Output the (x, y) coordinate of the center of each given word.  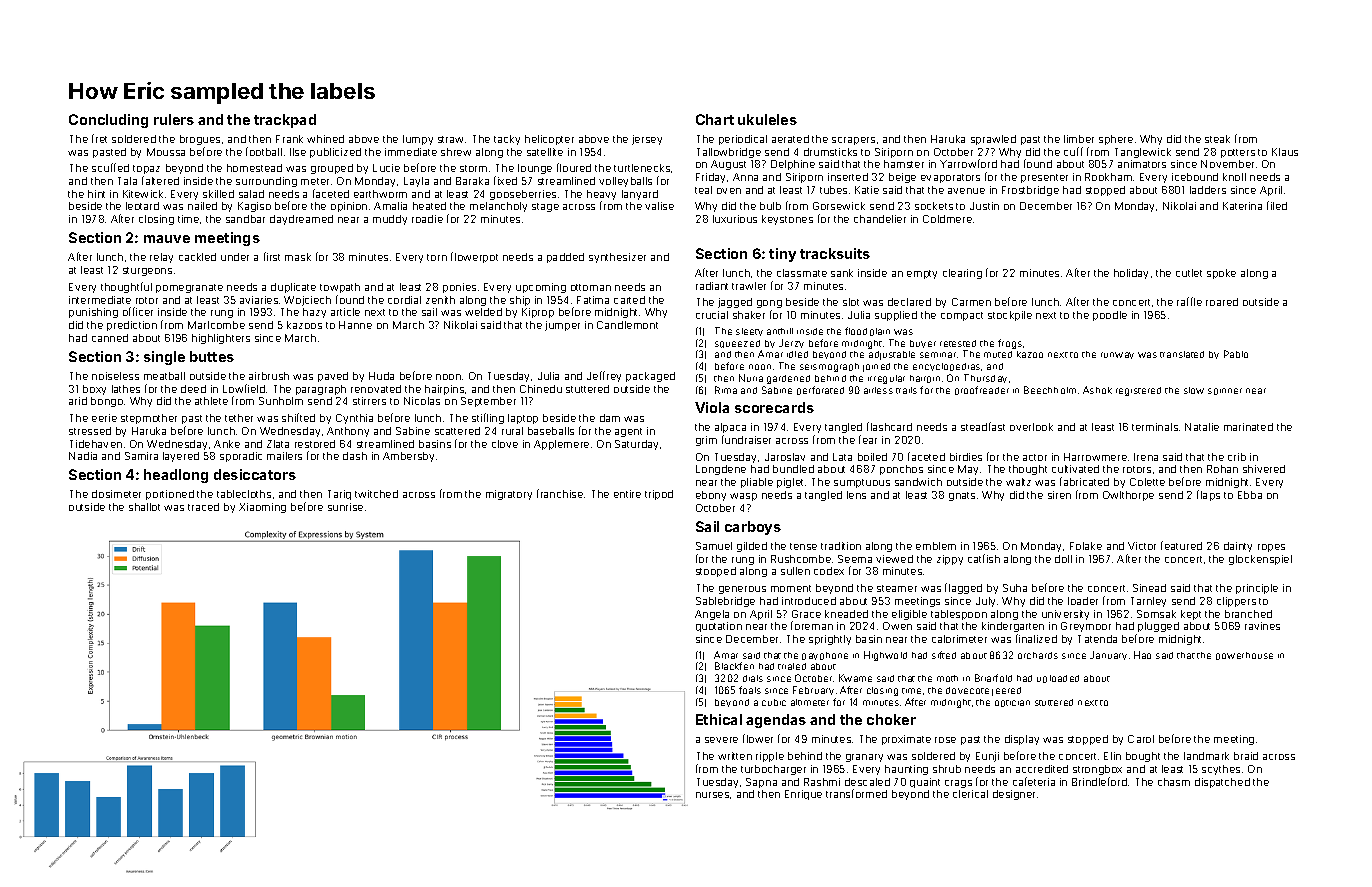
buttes (212, 356)
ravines (1262, 626)
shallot (144, 507)
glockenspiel (1260, 560)
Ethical (719, 719)
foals (750, 690)
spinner (1225, 391)
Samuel (714, 546)
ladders (1208, 190)
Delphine (793, 165)
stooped (716, 572)
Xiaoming (262, 508)
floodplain (867, 331)
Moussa (166, 152)
